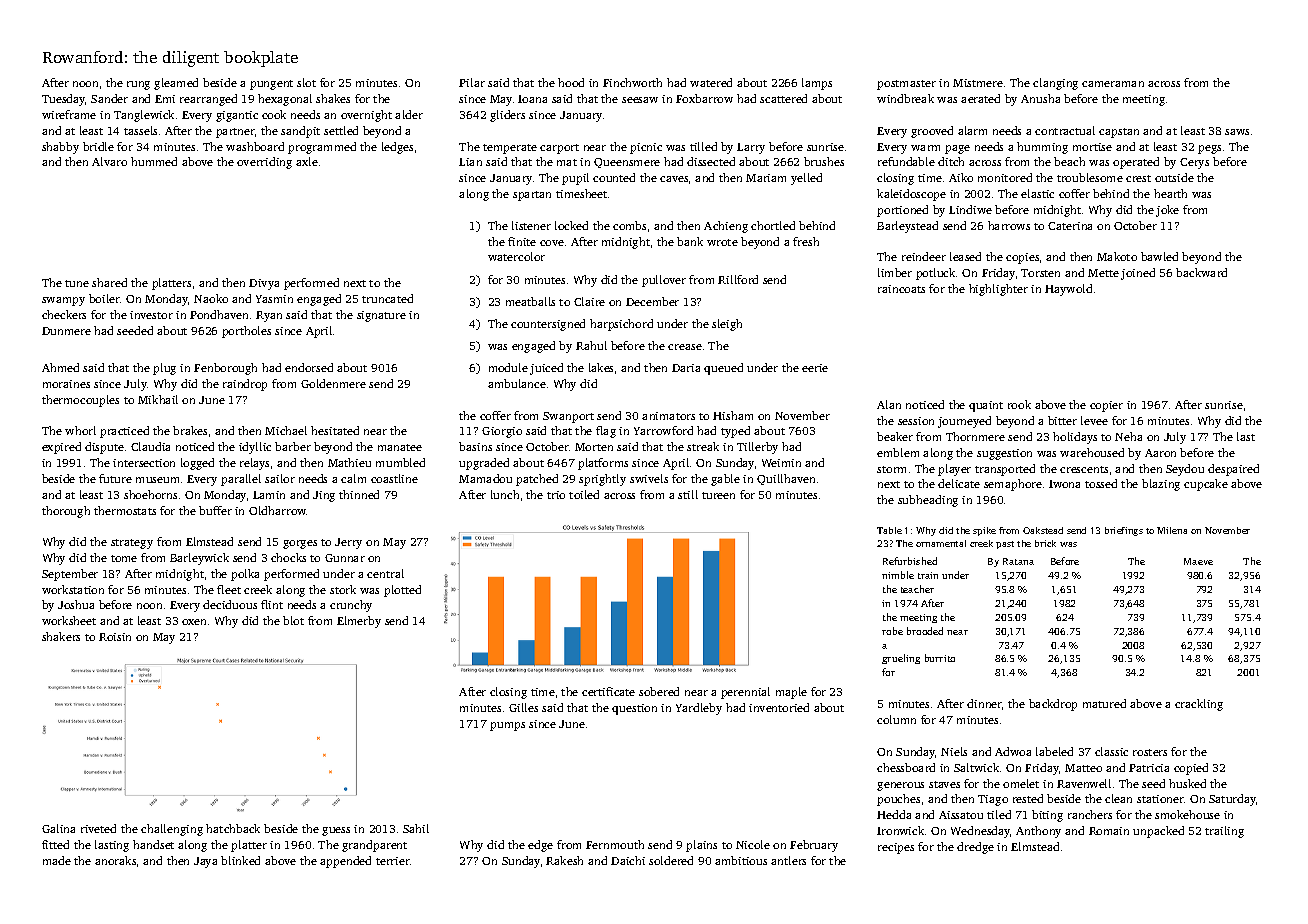  I want to click on Fernmouth, so click(615, 844).
